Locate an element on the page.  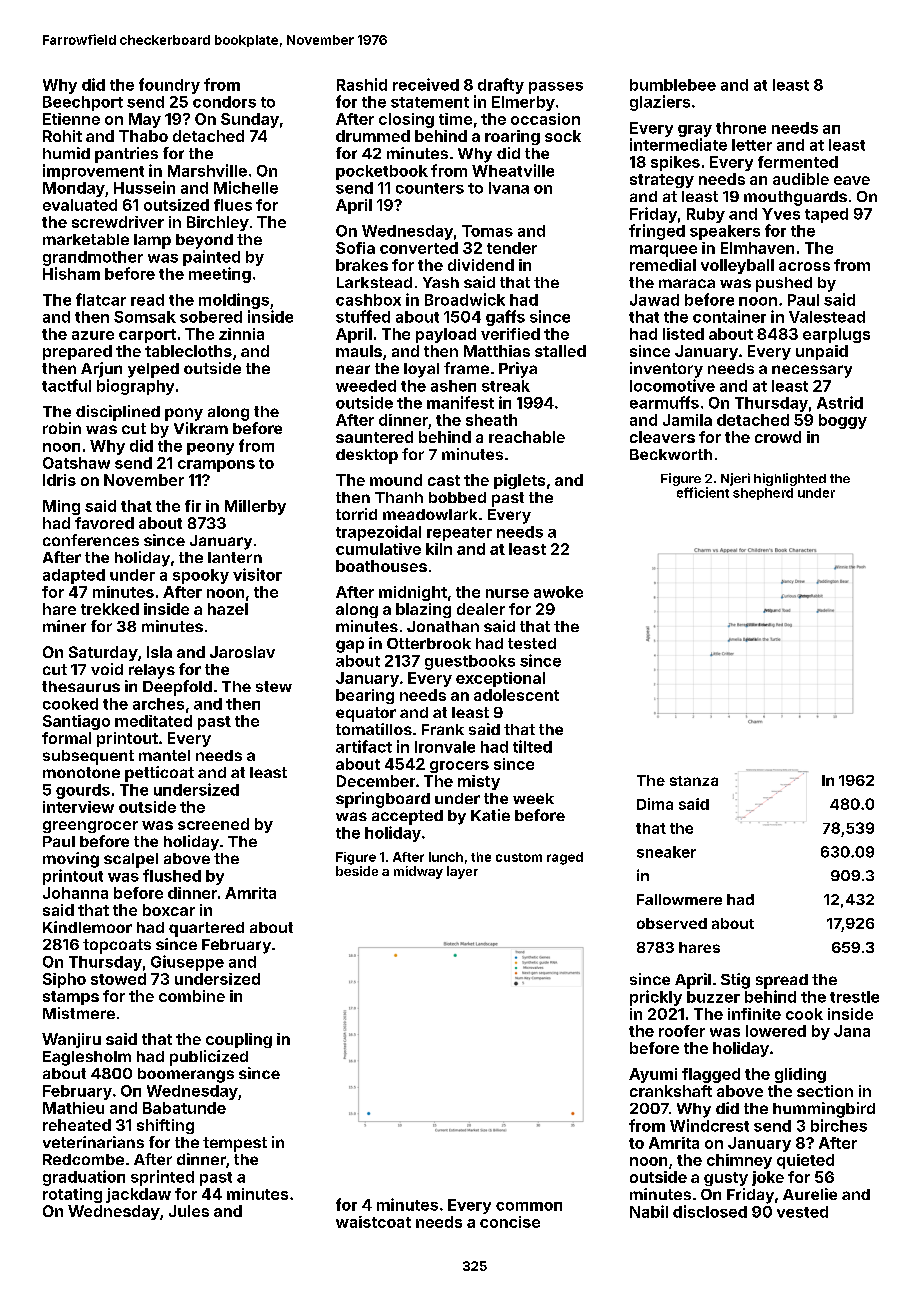
stanza is located at coordinates (694, 781).
